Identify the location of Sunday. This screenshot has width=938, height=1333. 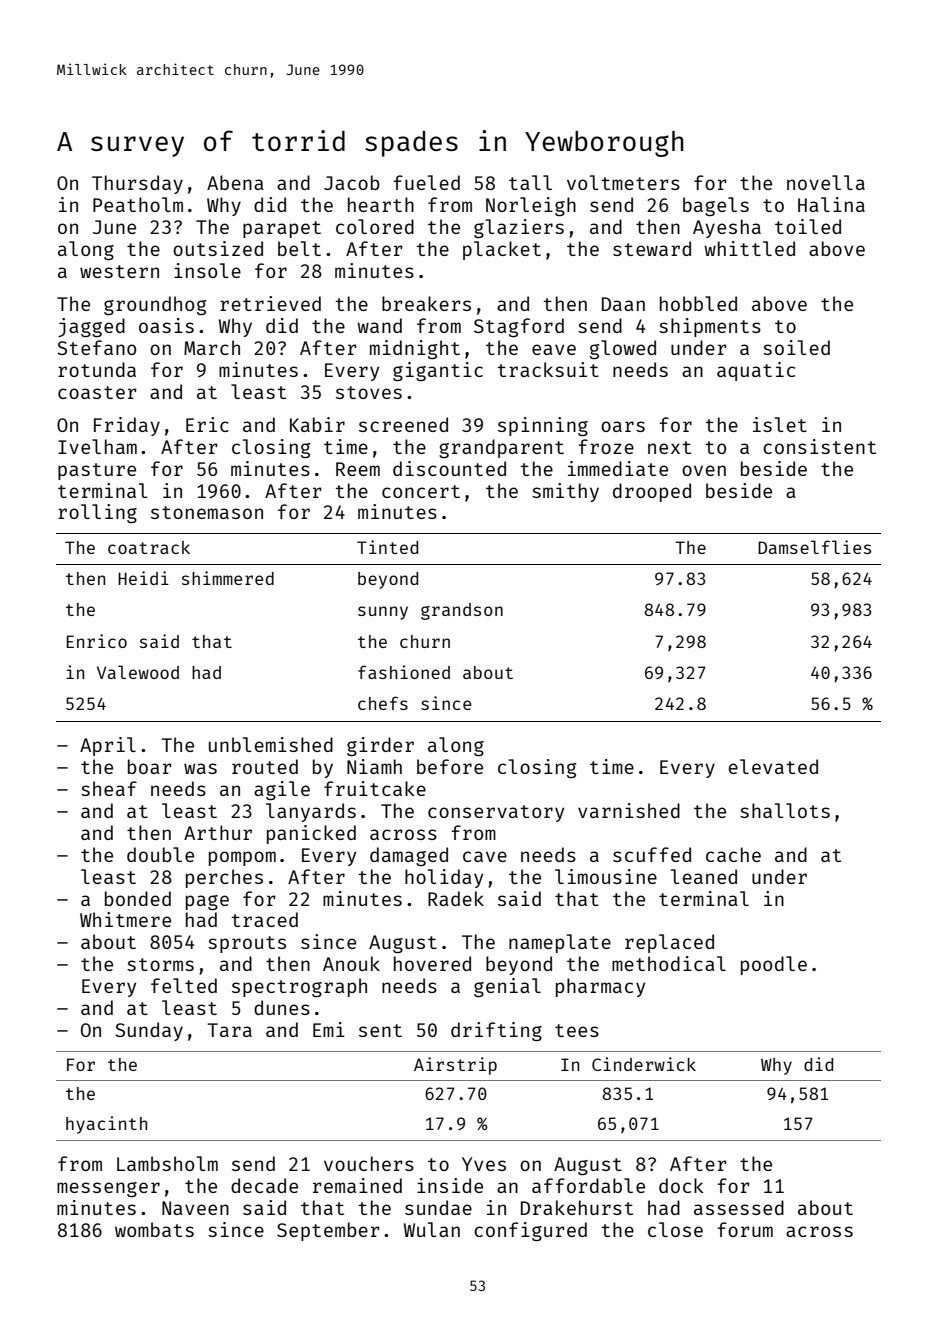
(149, 1031).
